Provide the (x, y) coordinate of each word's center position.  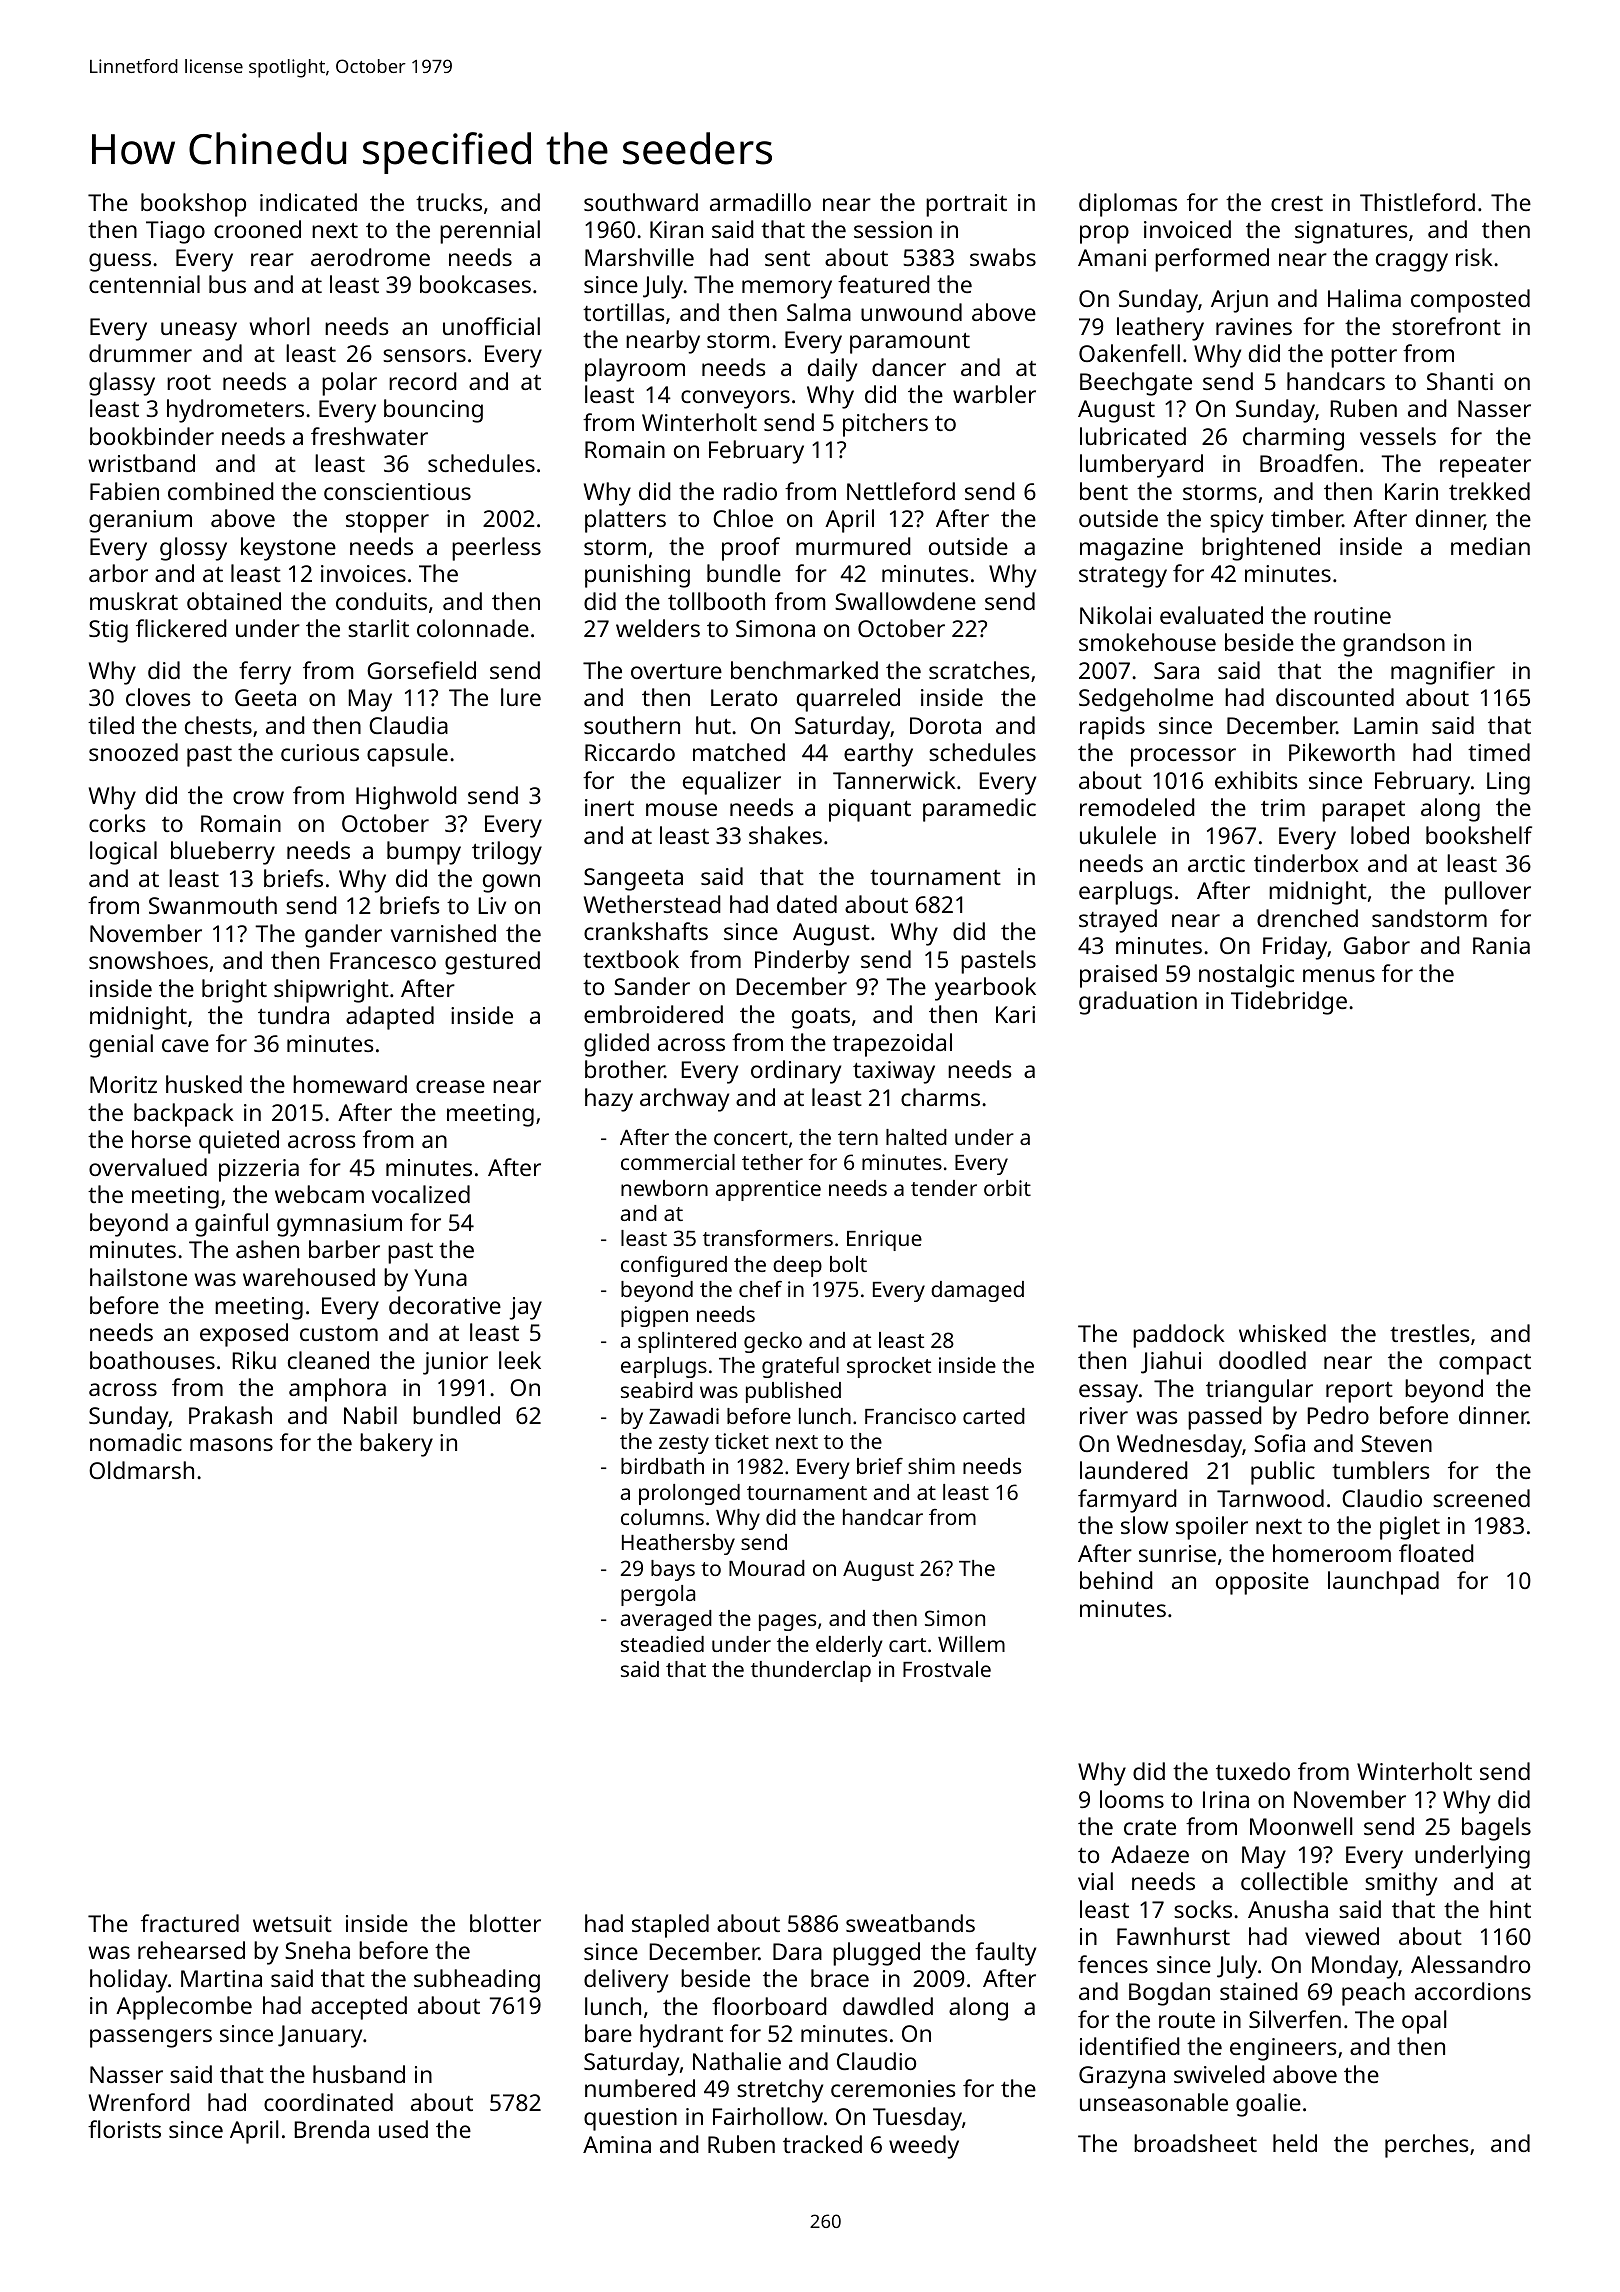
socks (1203, 1909)
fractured (190, 1923)
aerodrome (370, 257)
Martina (221, 1978)
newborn (664, 1188)
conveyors (735, 399)
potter (1364, 357)
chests (218, 725)
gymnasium (339, 1225)
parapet (1363, 811)
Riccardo (630, 752)
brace (840, 1978)
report (1359, 1392)
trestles (1430, 1333)
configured (674, 1266)
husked (204, 1084)
